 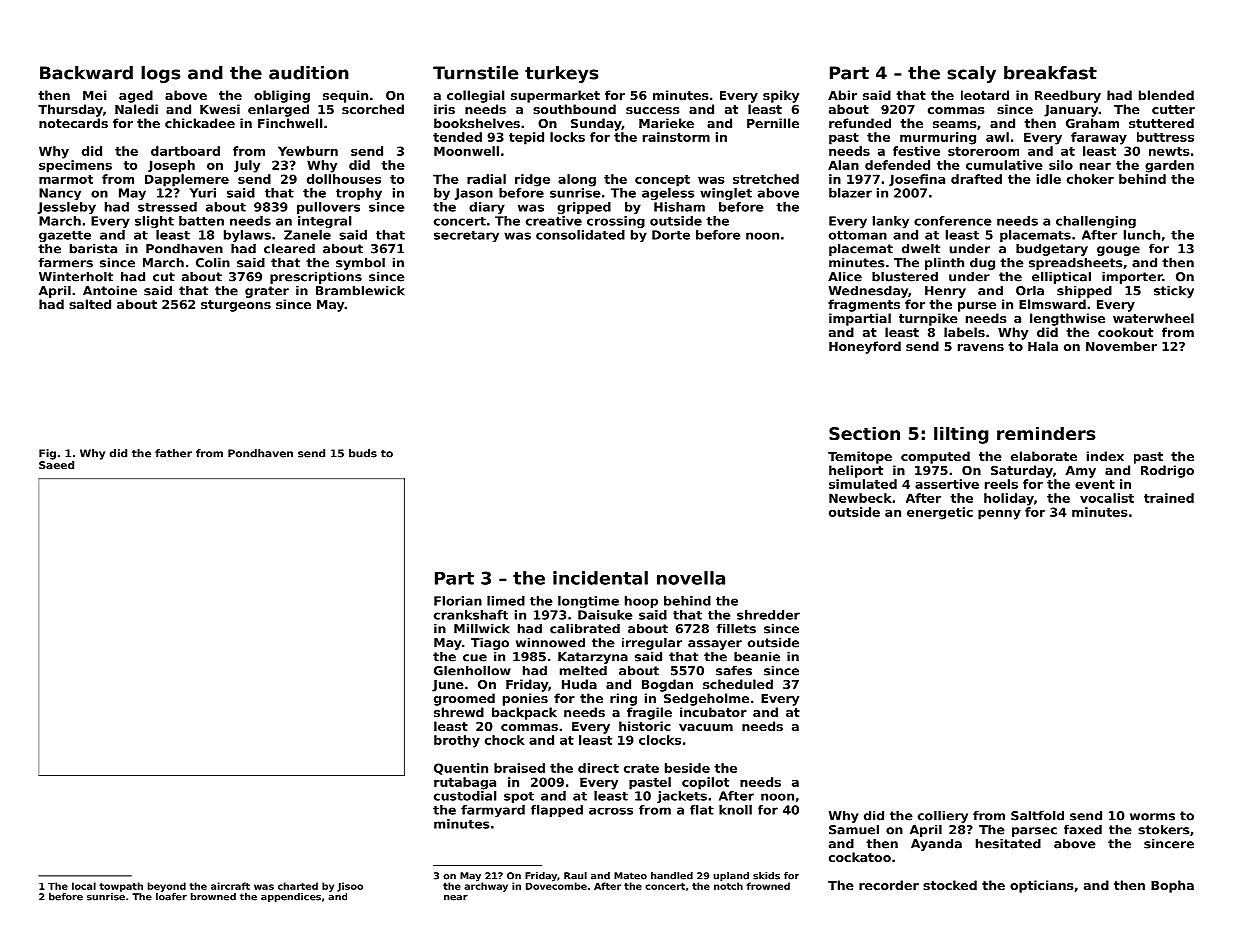 I want to click on energetic, so click(x=940, y=513).
